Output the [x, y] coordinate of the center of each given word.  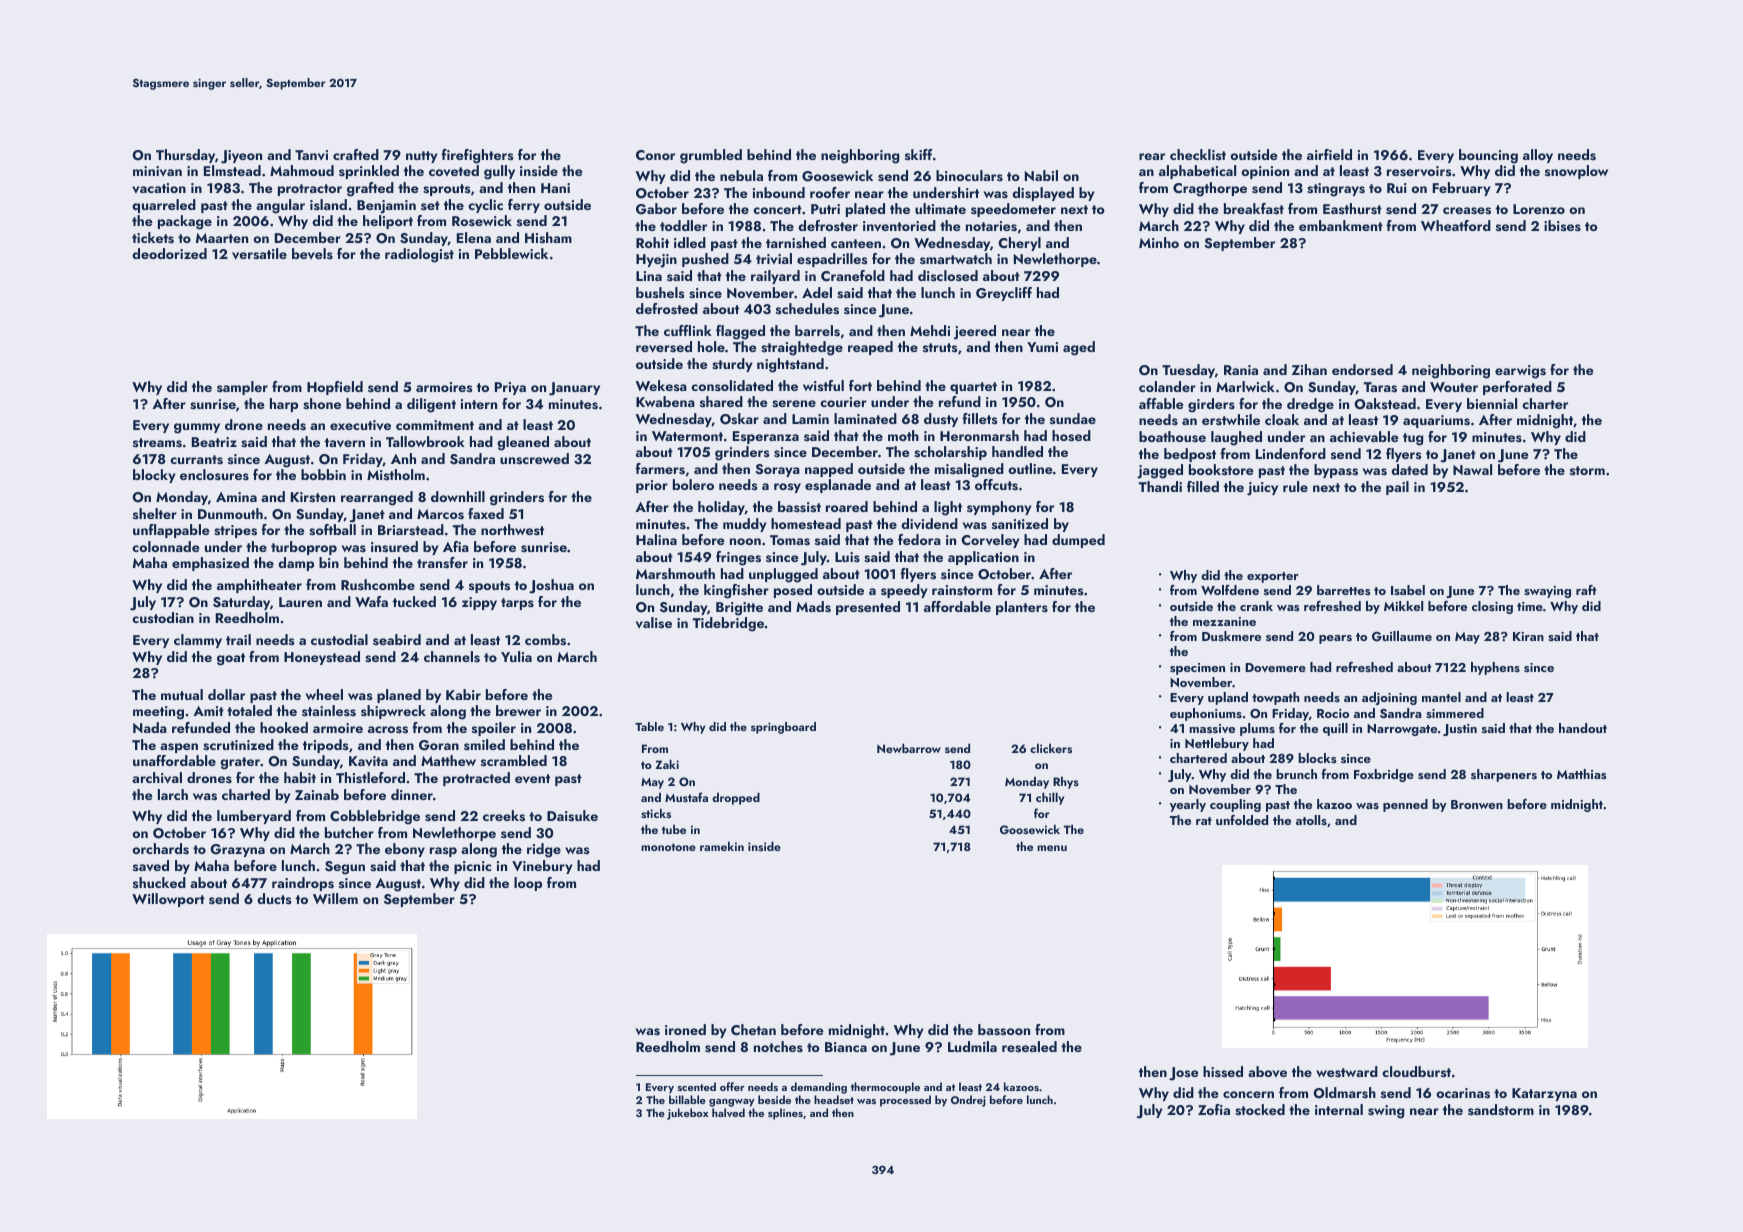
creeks [504, 816]
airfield [1329, 154]
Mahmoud [302, 170]
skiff [919, 154]
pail [1397, 488]
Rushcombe [378, 584]
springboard [783, 728]
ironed [685, 1029]
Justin [1460, 730]
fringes [738, 558]
